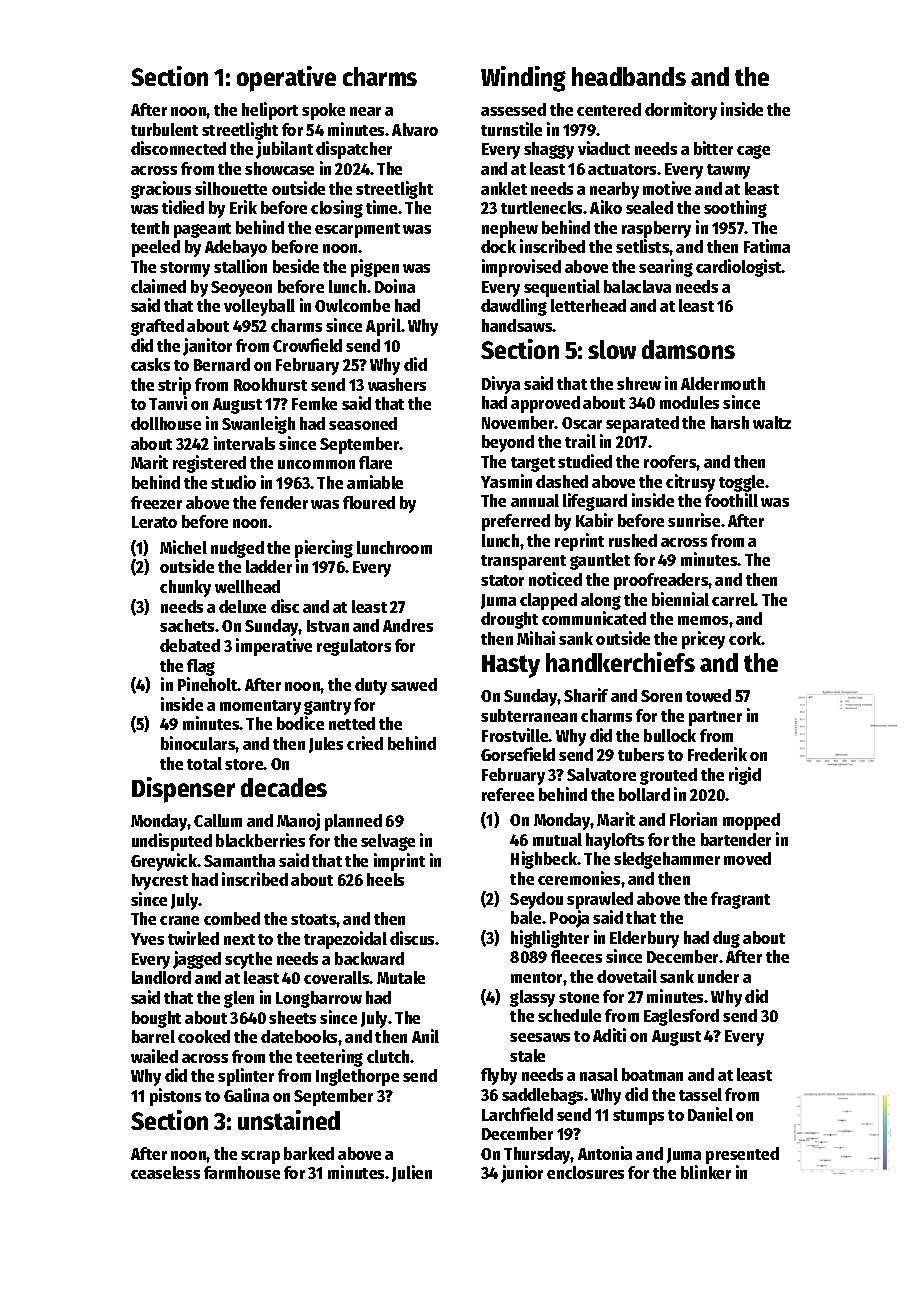 The width and height of the page is (924, 1311). I want to click on shaggy, so click(549, 150).
